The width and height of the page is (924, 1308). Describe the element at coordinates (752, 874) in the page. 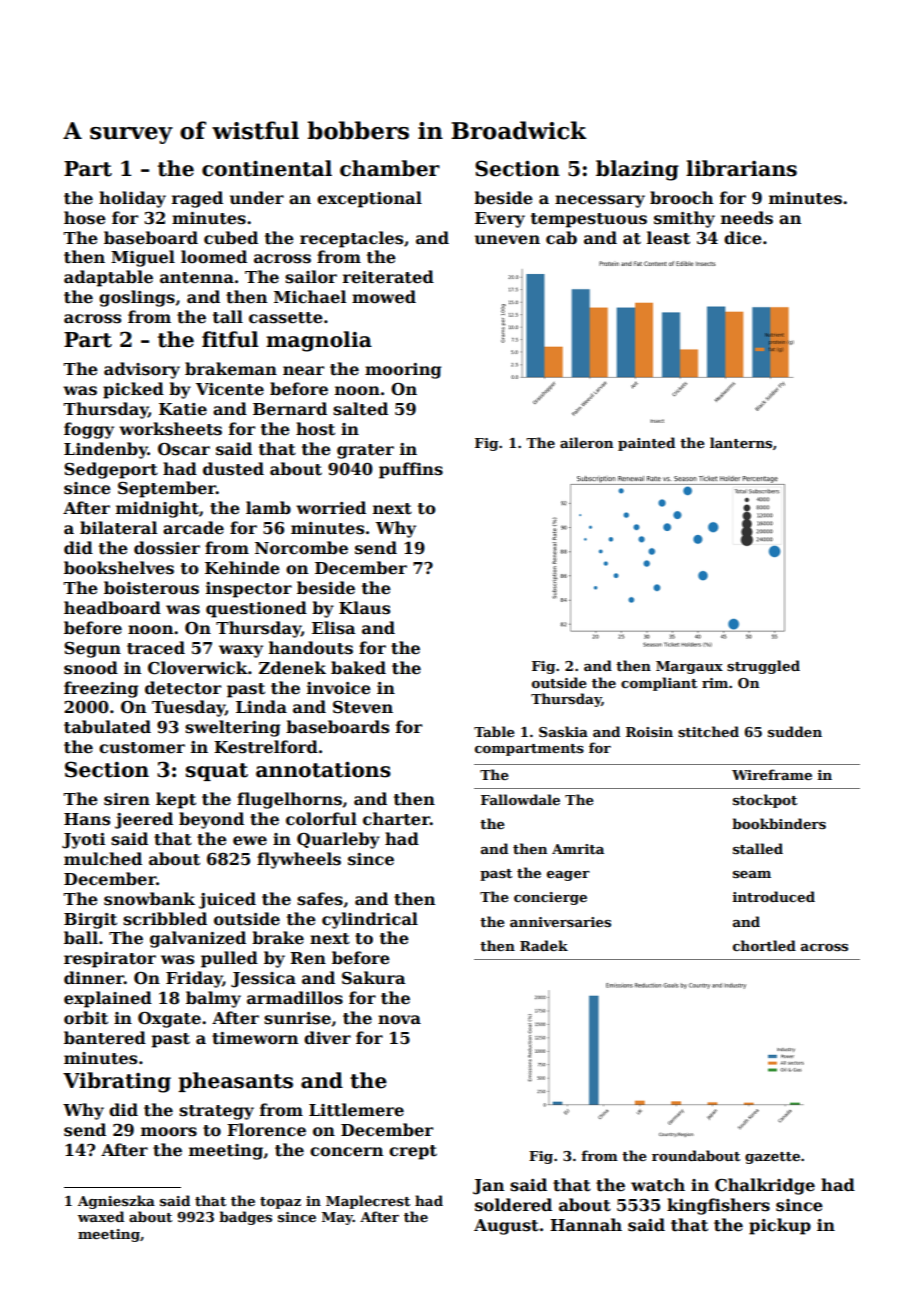

I see `seam` at that location.
